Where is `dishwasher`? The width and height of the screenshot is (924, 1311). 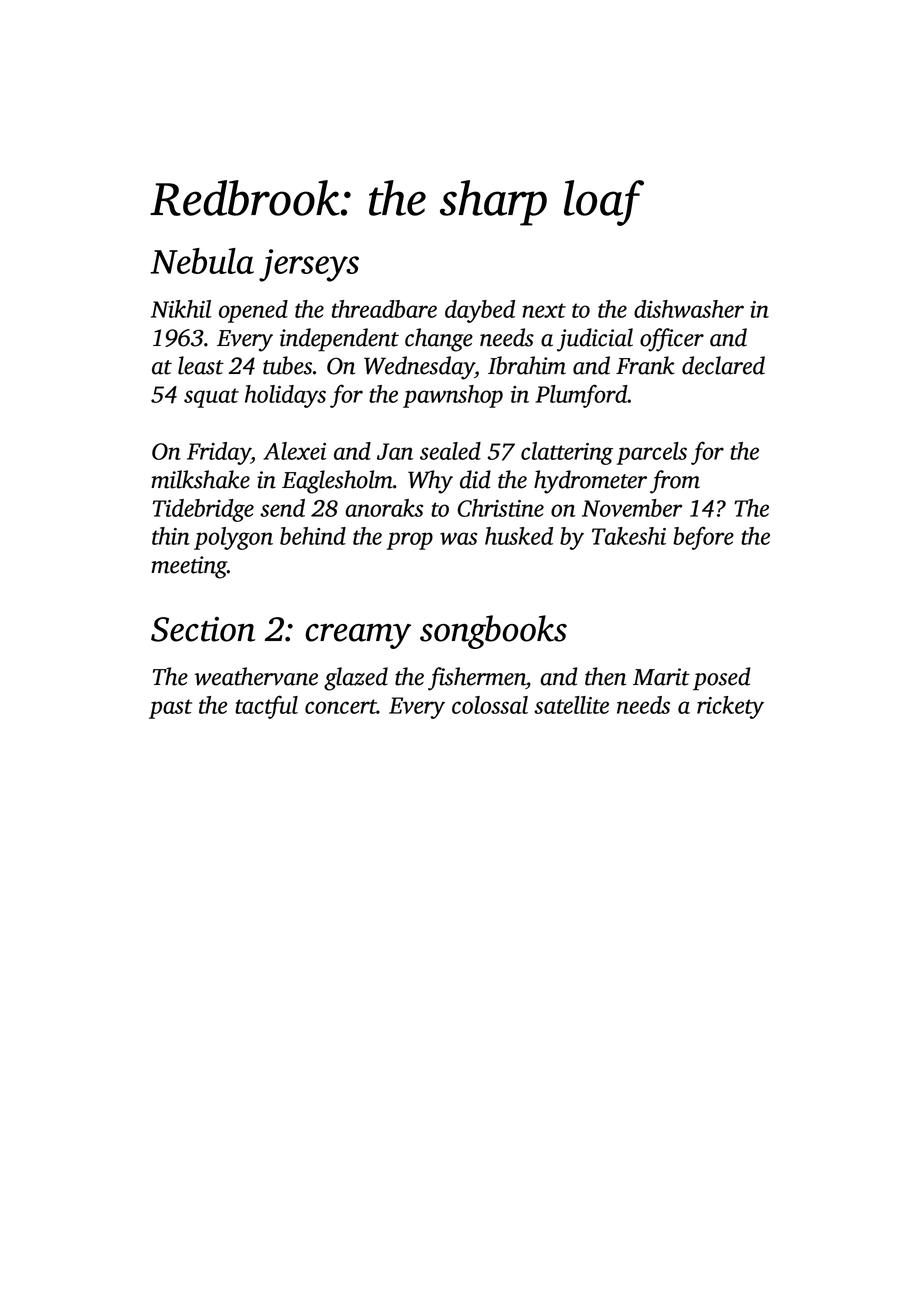 dishwasher is located at coordinates (689, 309).
